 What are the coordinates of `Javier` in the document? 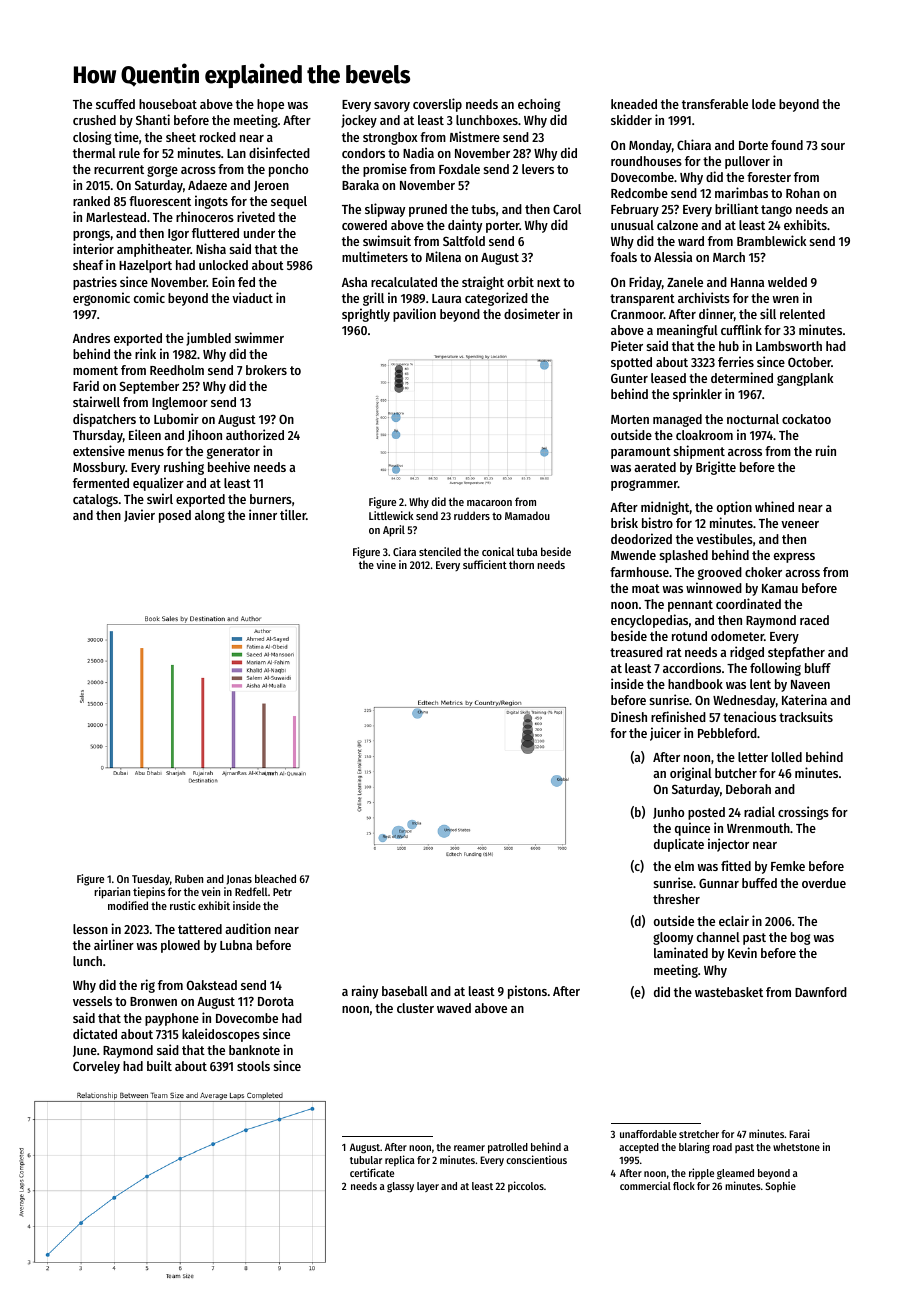 It's located at (139, 515).
